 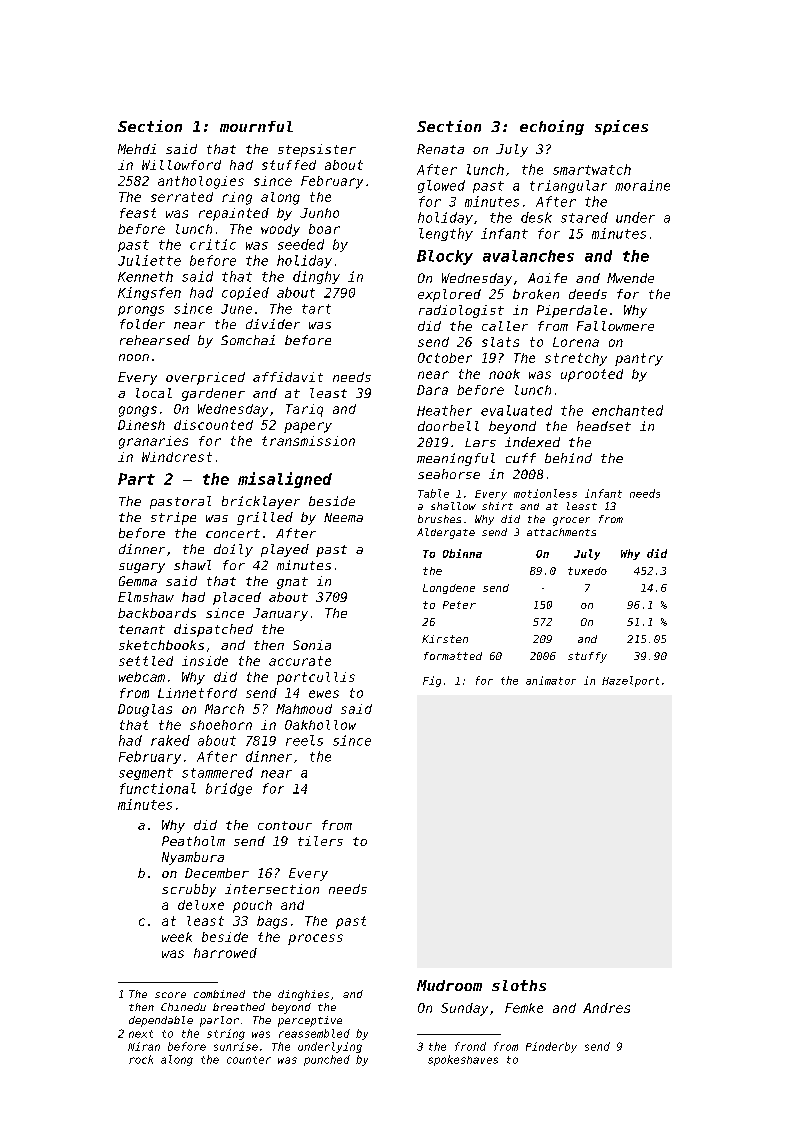 I want to click on Mehdi, so click(x=137, y=149).
